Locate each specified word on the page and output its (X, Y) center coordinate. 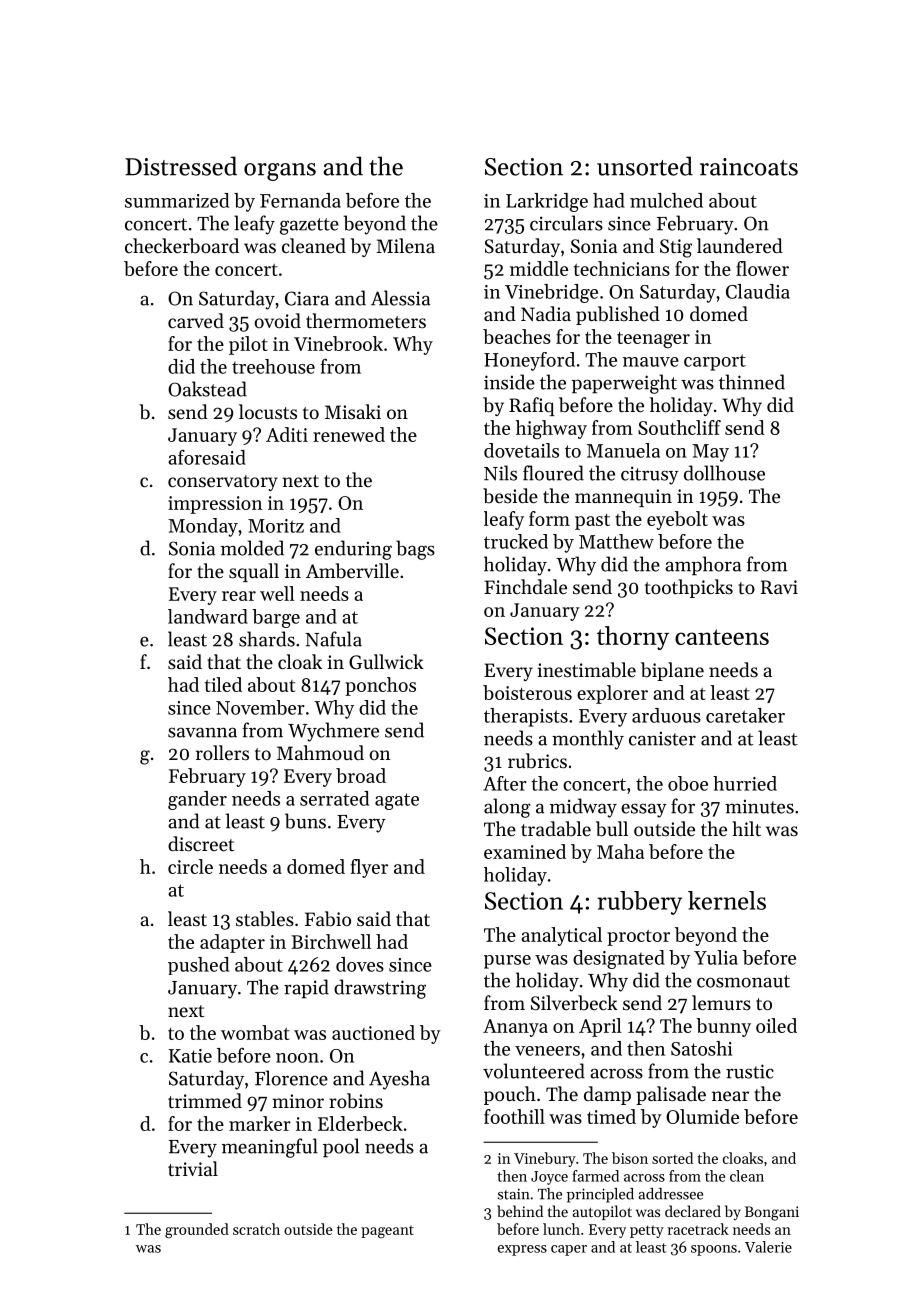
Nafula (333, 639)
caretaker (745, 715)
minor (298, 1101)
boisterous (527, 692)
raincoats (749, 167)
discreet (201, 843)
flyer (369, 868)
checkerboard (182, 246)
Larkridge (547, 202)
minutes (759, 806)
